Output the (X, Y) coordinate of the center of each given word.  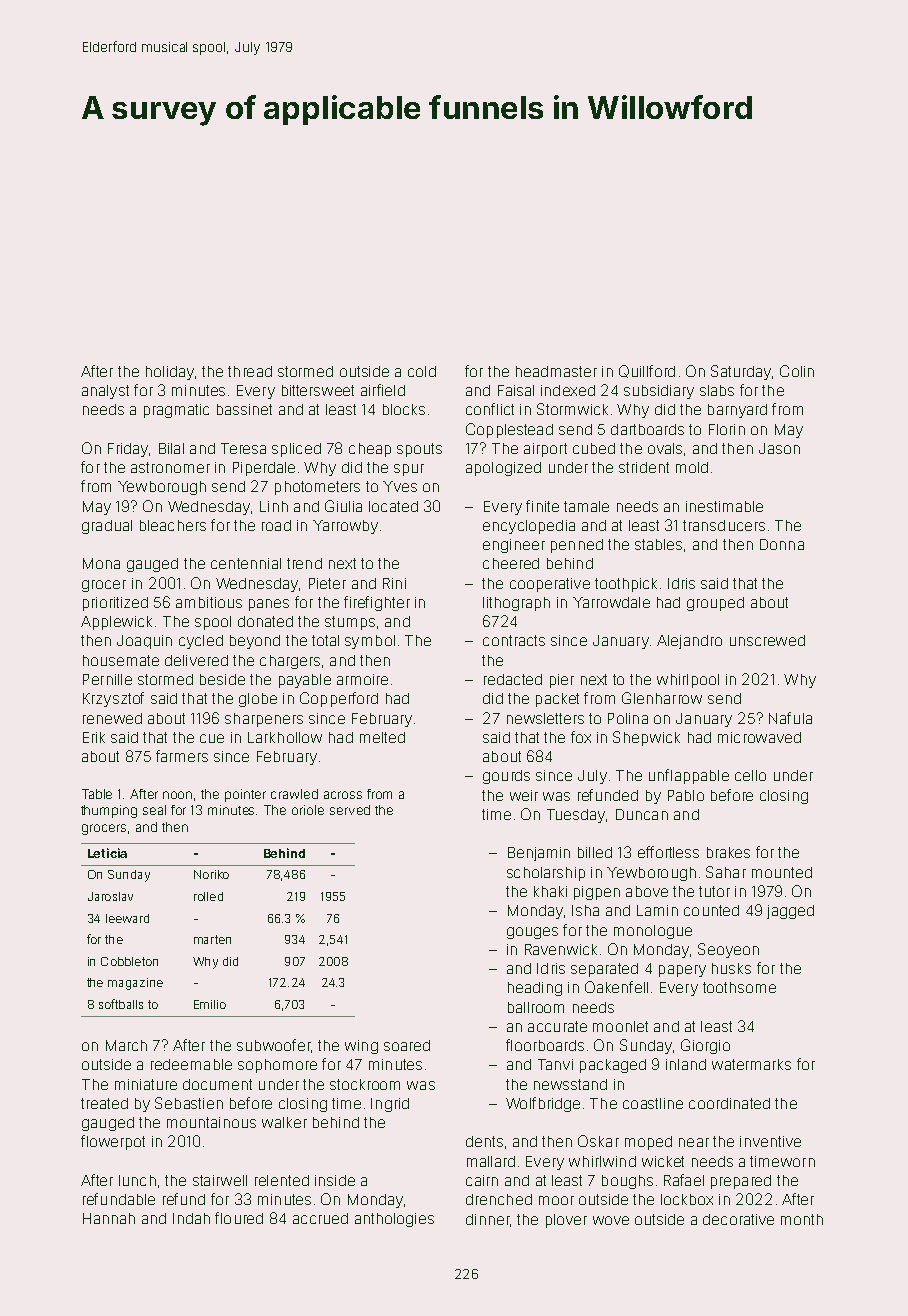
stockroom (365, 1084)
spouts (419, 450)
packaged (613, 1066)
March (126, 1045)
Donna (782, 544)
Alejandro (689, 642)
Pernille (107, 679)
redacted (513, 679)
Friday (128, 450)
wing (361, 1047)
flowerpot (113, 1142)
